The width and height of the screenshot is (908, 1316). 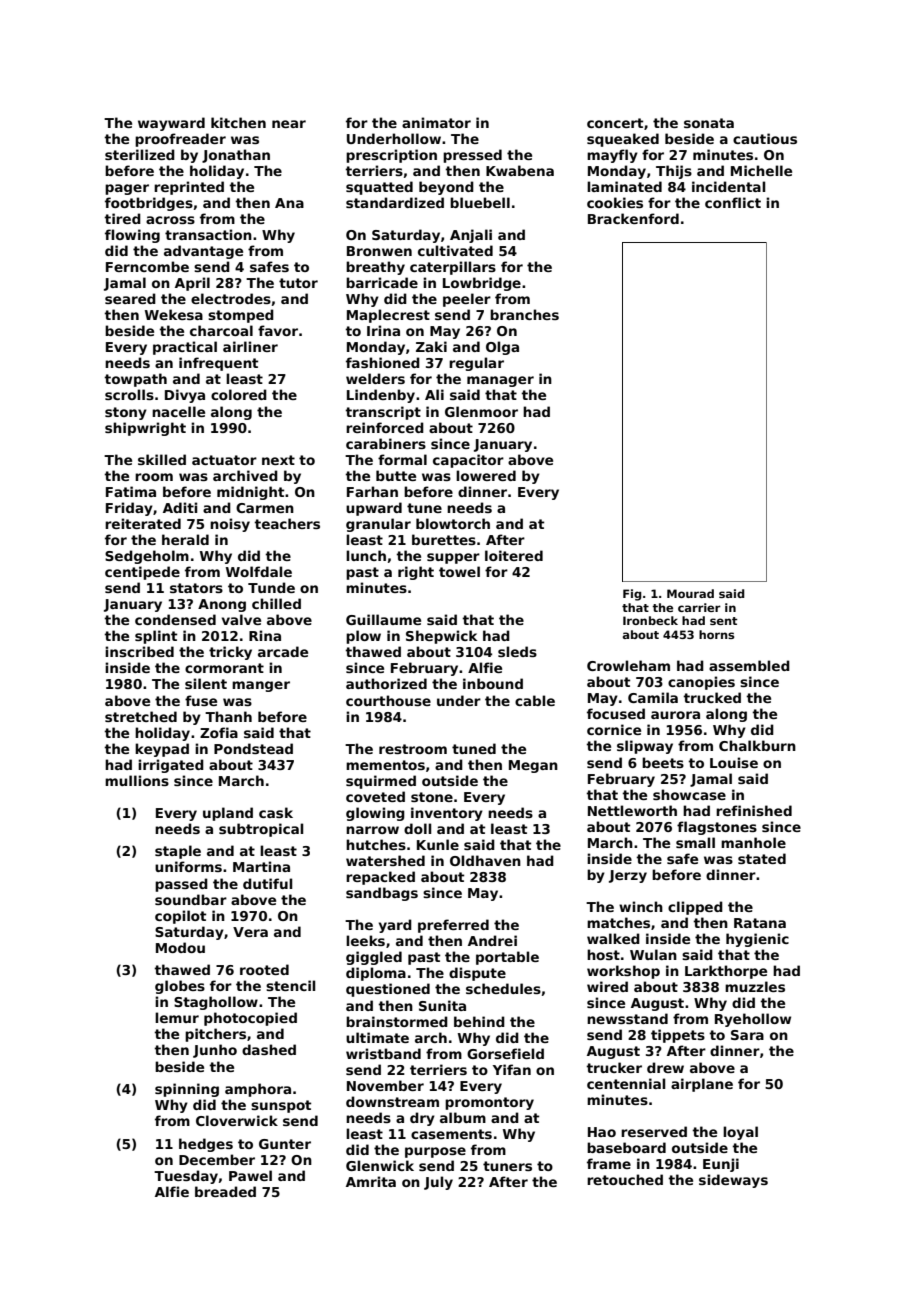 I want to click on prescription, so click(x=391, y=156).
